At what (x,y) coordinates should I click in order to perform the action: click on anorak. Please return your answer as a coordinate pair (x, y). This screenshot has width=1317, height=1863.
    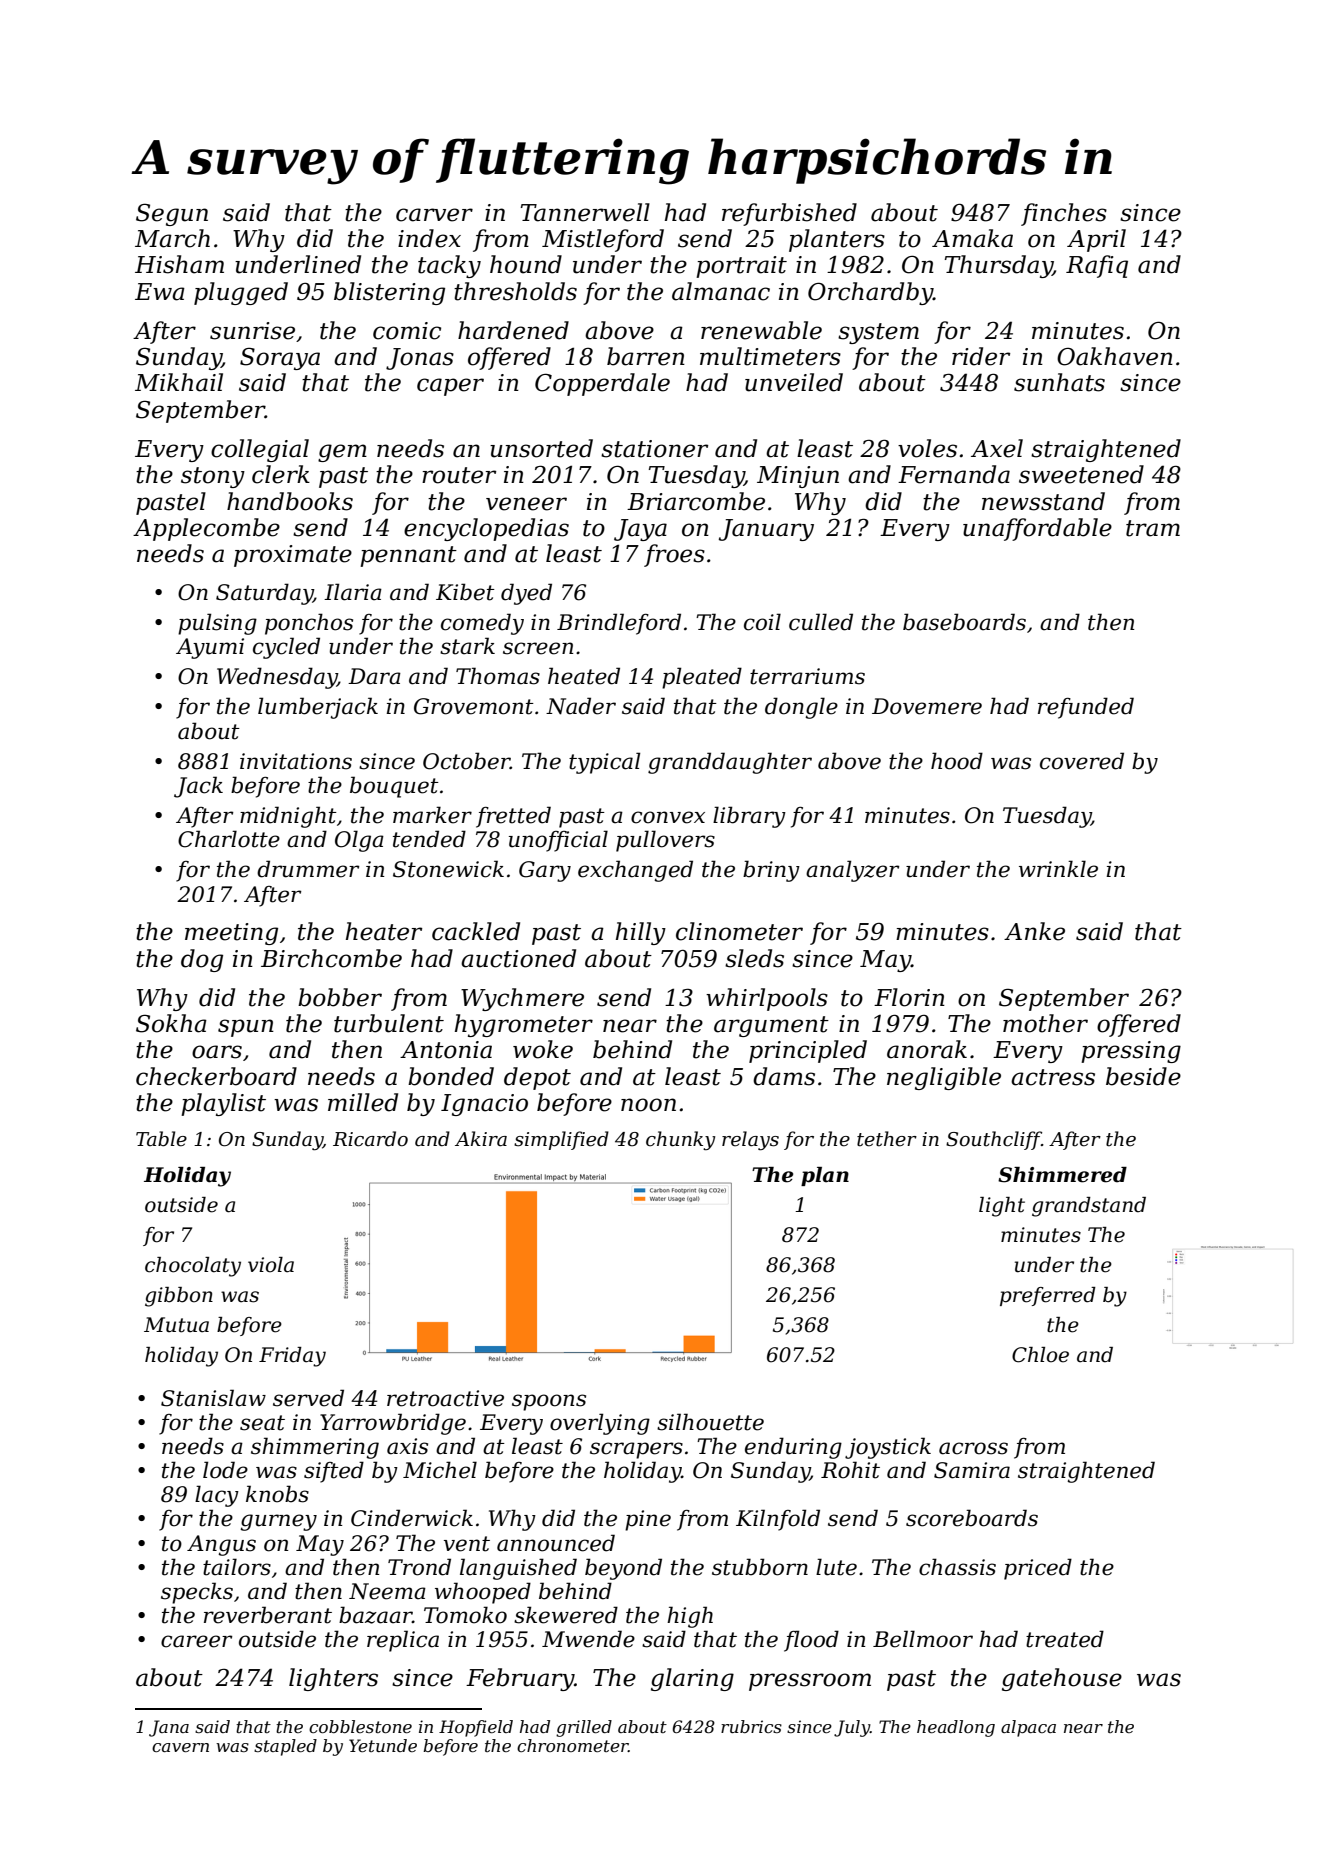
    Looking at the image, I should click on (927, 1049).
